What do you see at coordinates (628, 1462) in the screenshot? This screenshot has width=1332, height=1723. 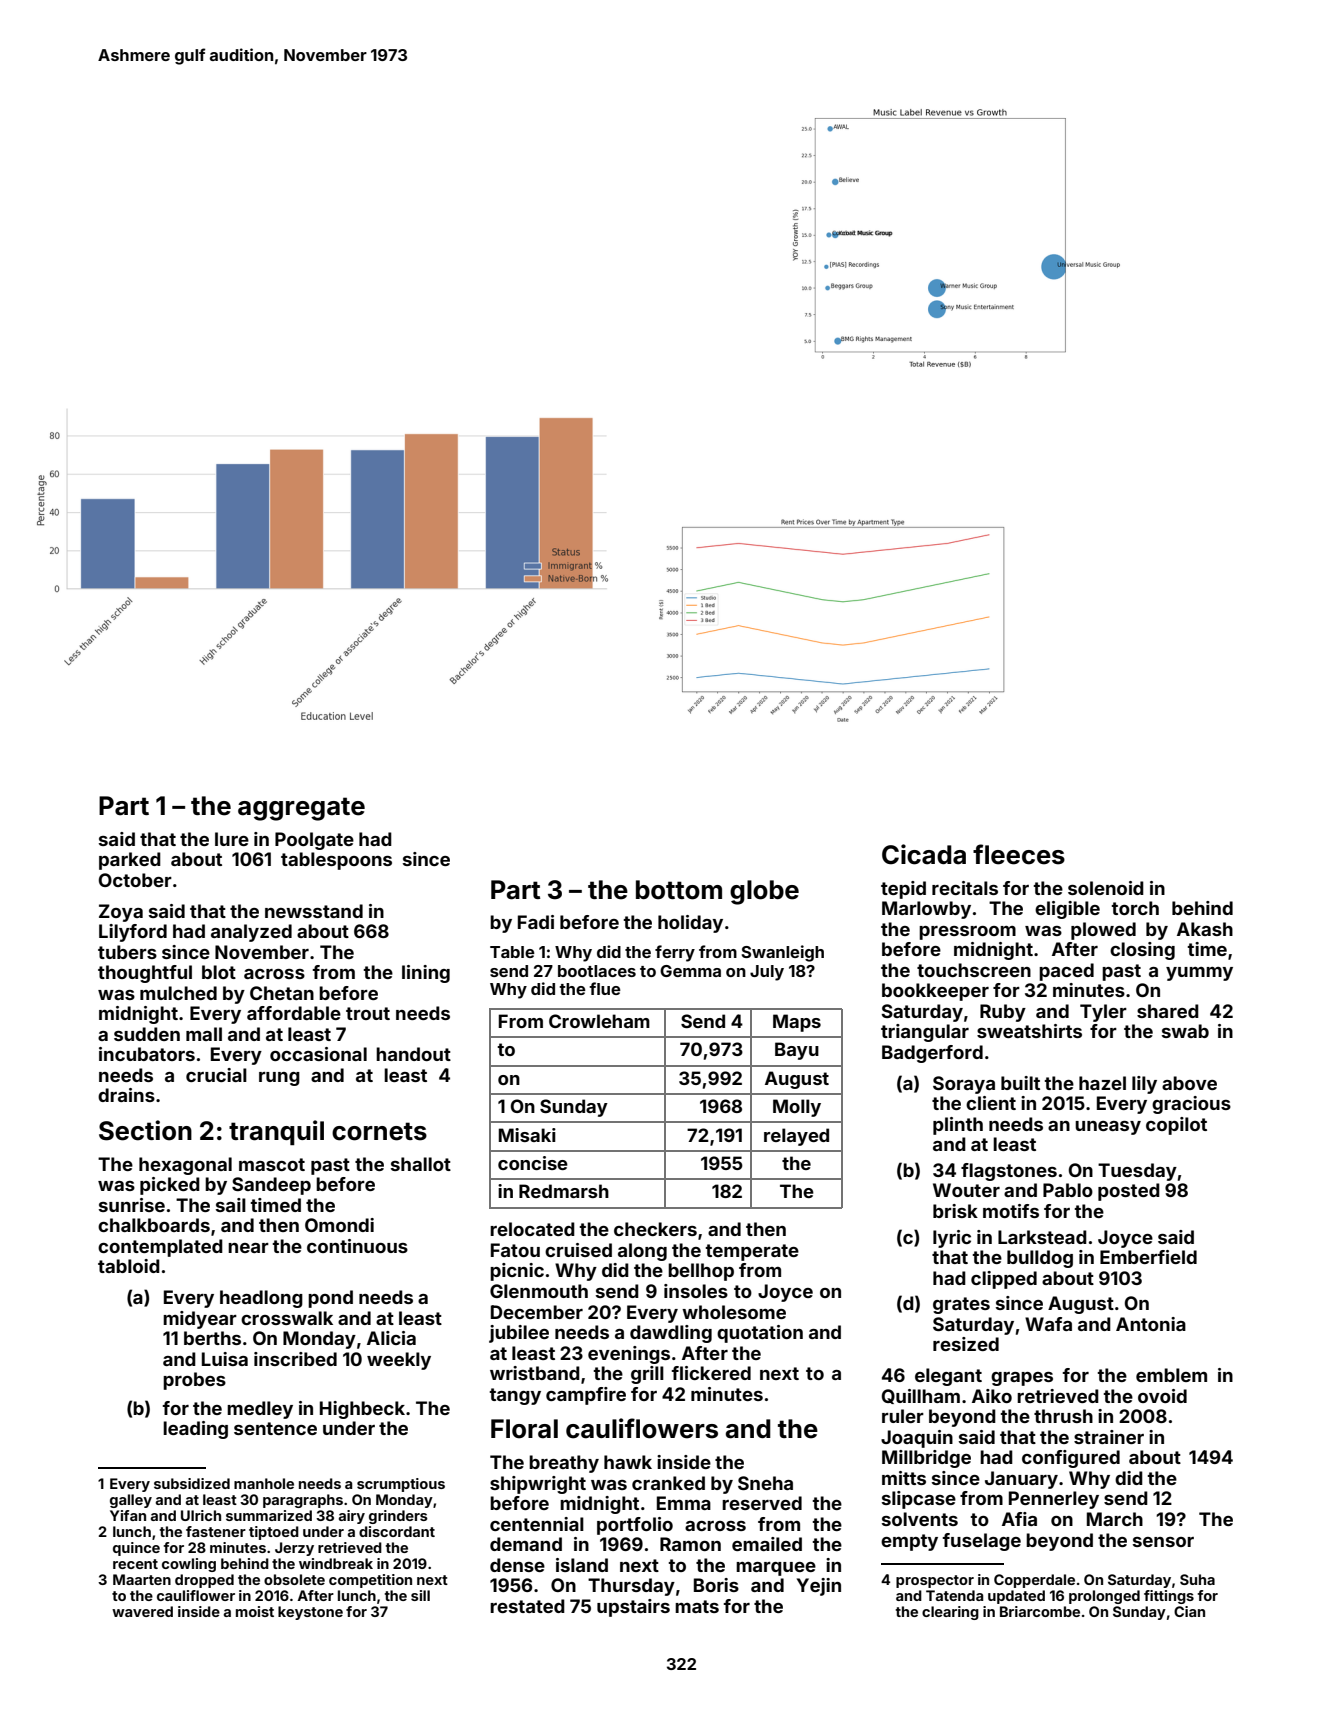 I see `hawk` at bounding box center [628, 1462].
